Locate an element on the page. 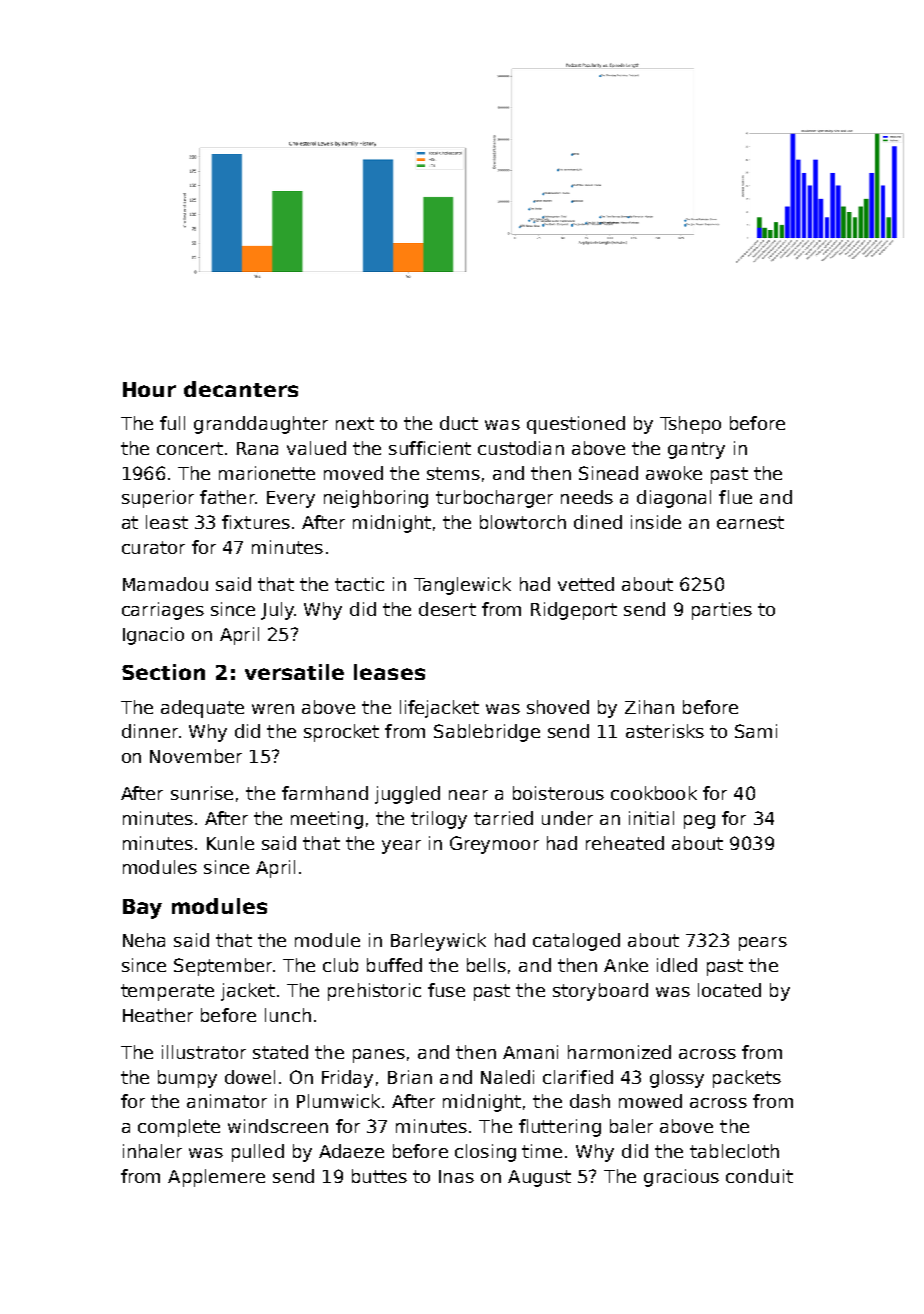  Hour is located at coordinates (149, 389).
